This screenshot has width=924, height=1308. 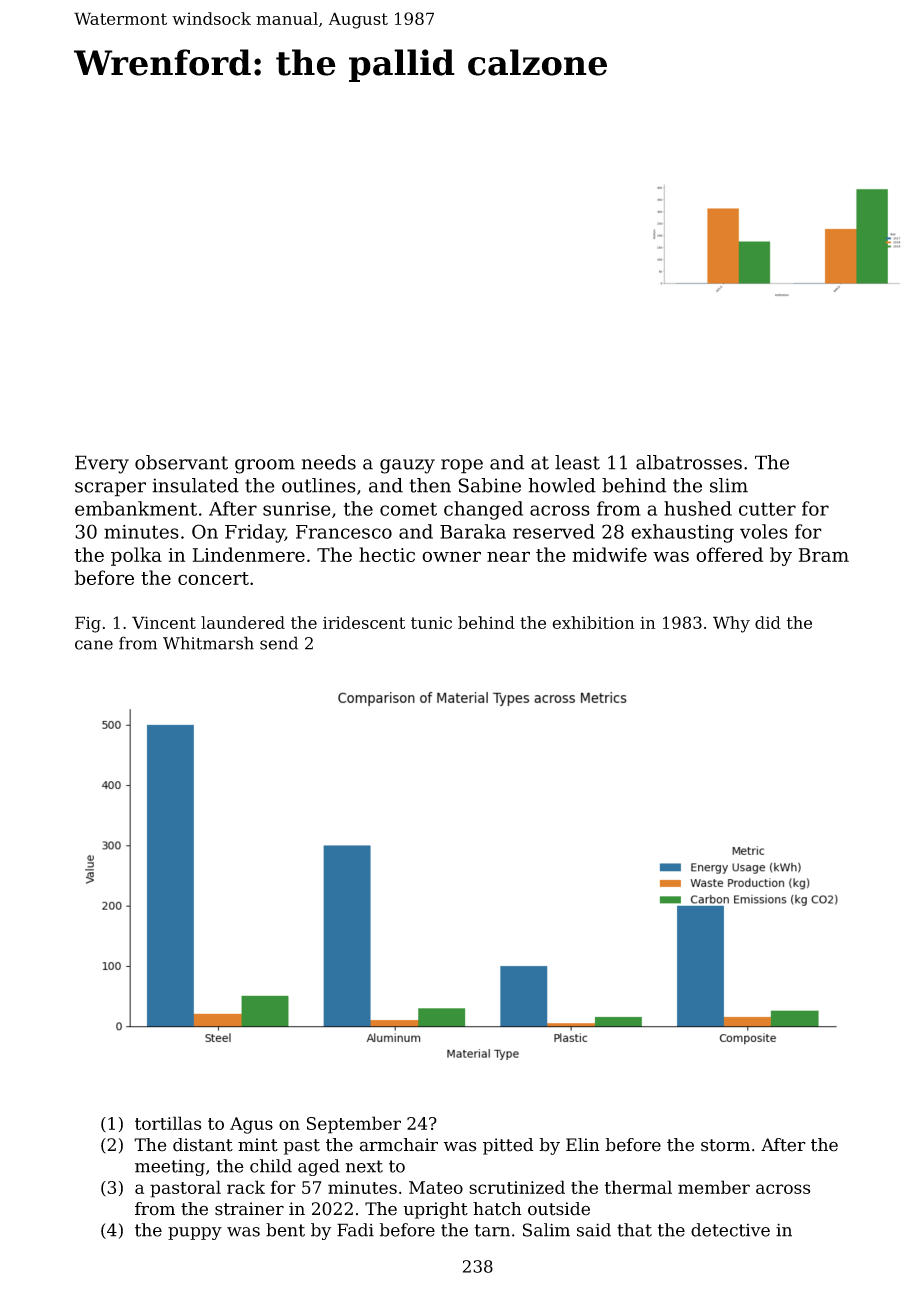 What do you see at coordinates (168, 1123) in the screenshot?
I see `tortillas` at bounding box center [168, 1123].
